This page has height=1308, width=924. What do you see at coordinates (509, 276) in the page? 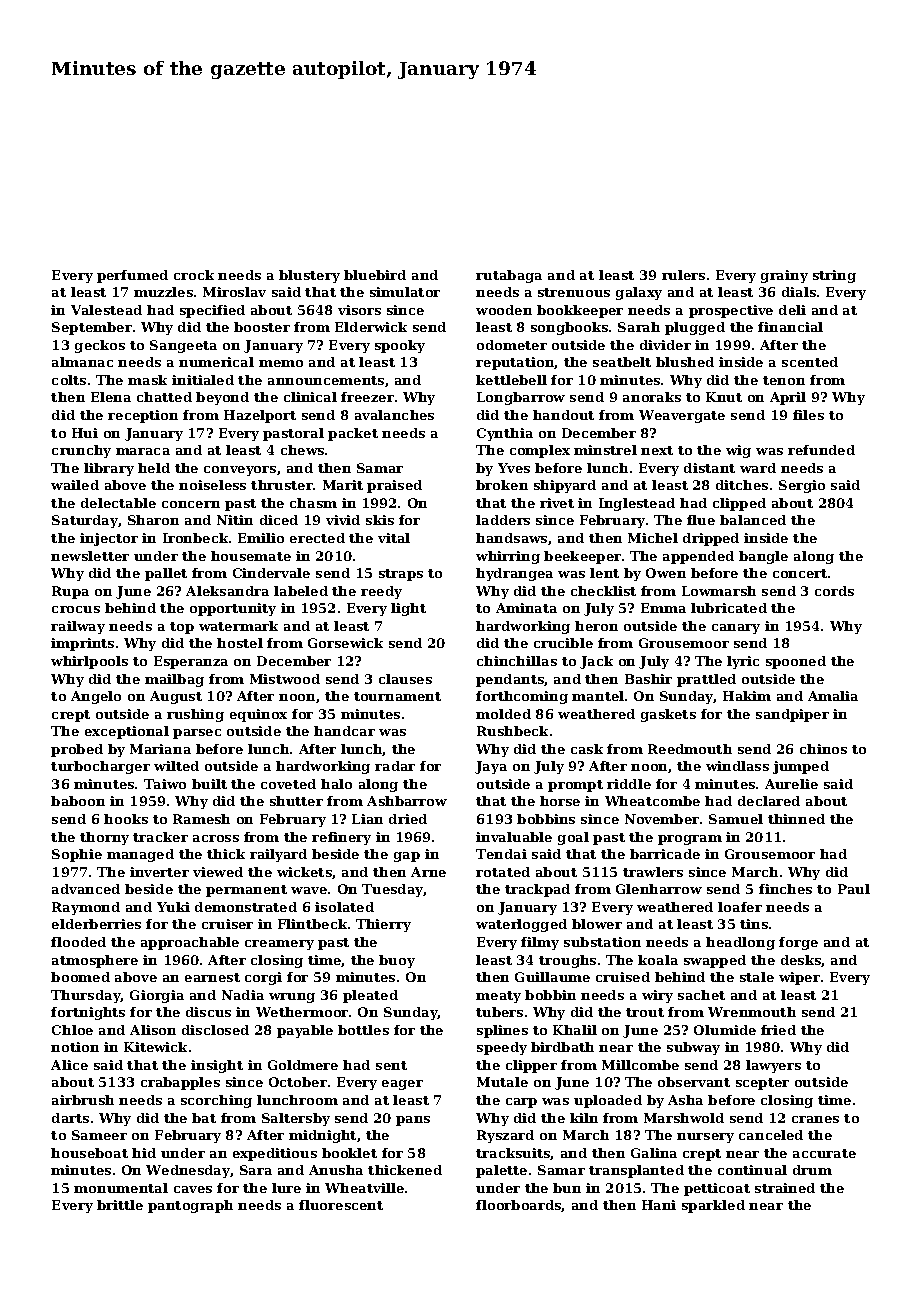
I see `rutabaga` at bounding box center [509, 276].
